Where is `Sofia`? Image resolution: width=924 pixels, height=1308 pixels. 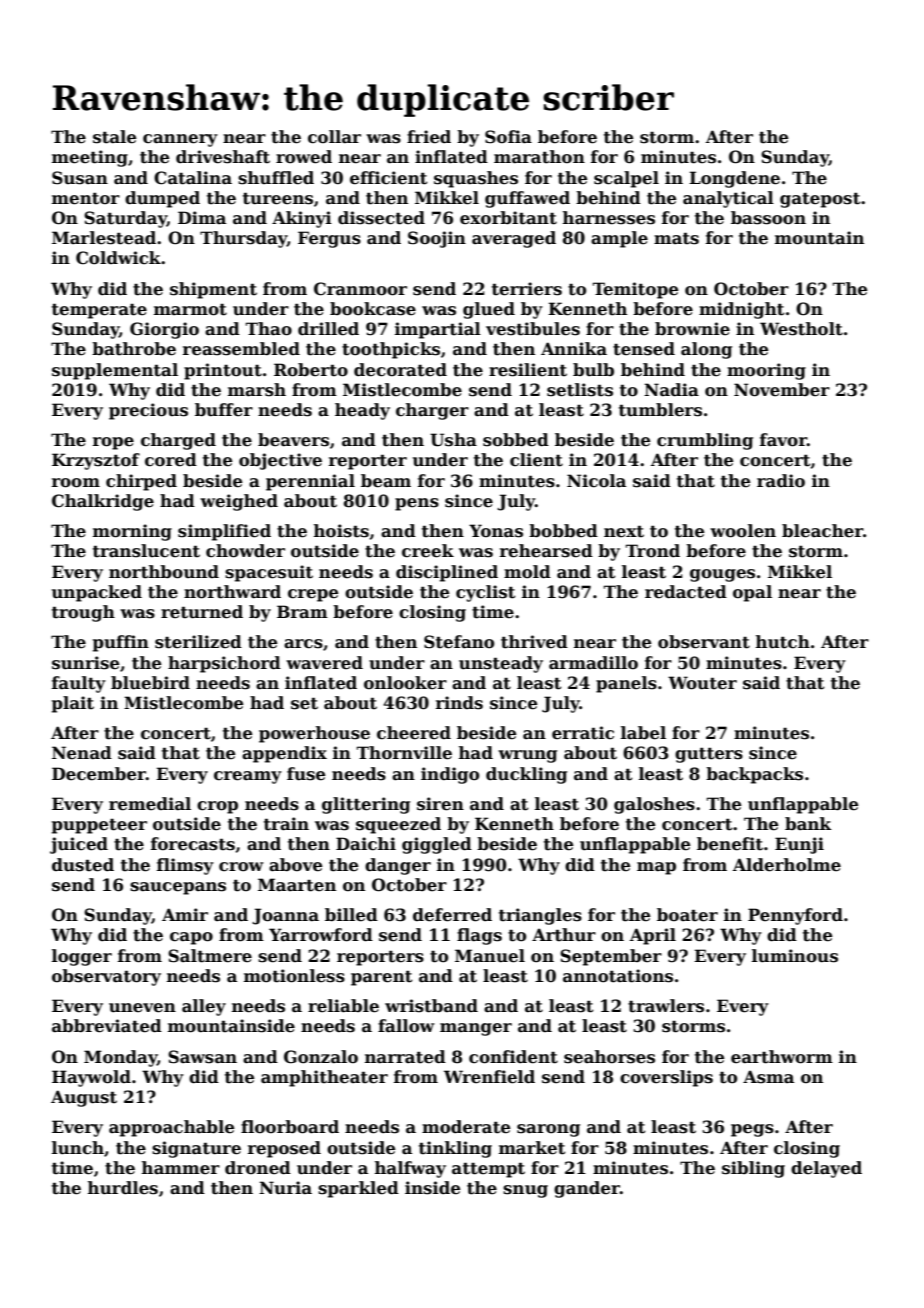 Sofia is located at coordinates (508, 137).
